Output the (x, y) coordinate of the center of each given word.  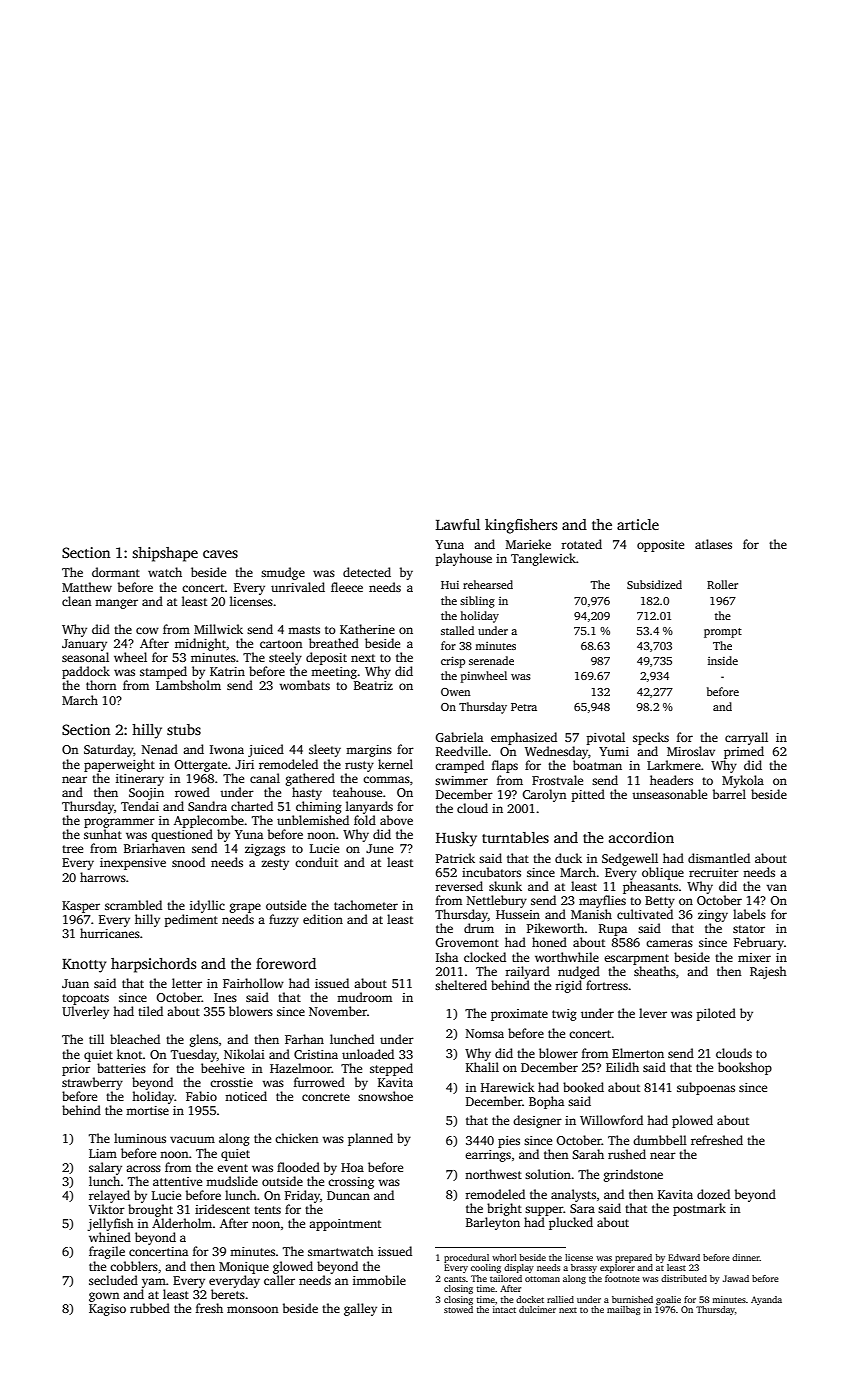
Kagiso (107, 1310)
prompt (723, 633)
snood (188, 862)
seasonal (85, 657)
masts (304, 630)
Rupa (613, 930)
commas (386, 779)
